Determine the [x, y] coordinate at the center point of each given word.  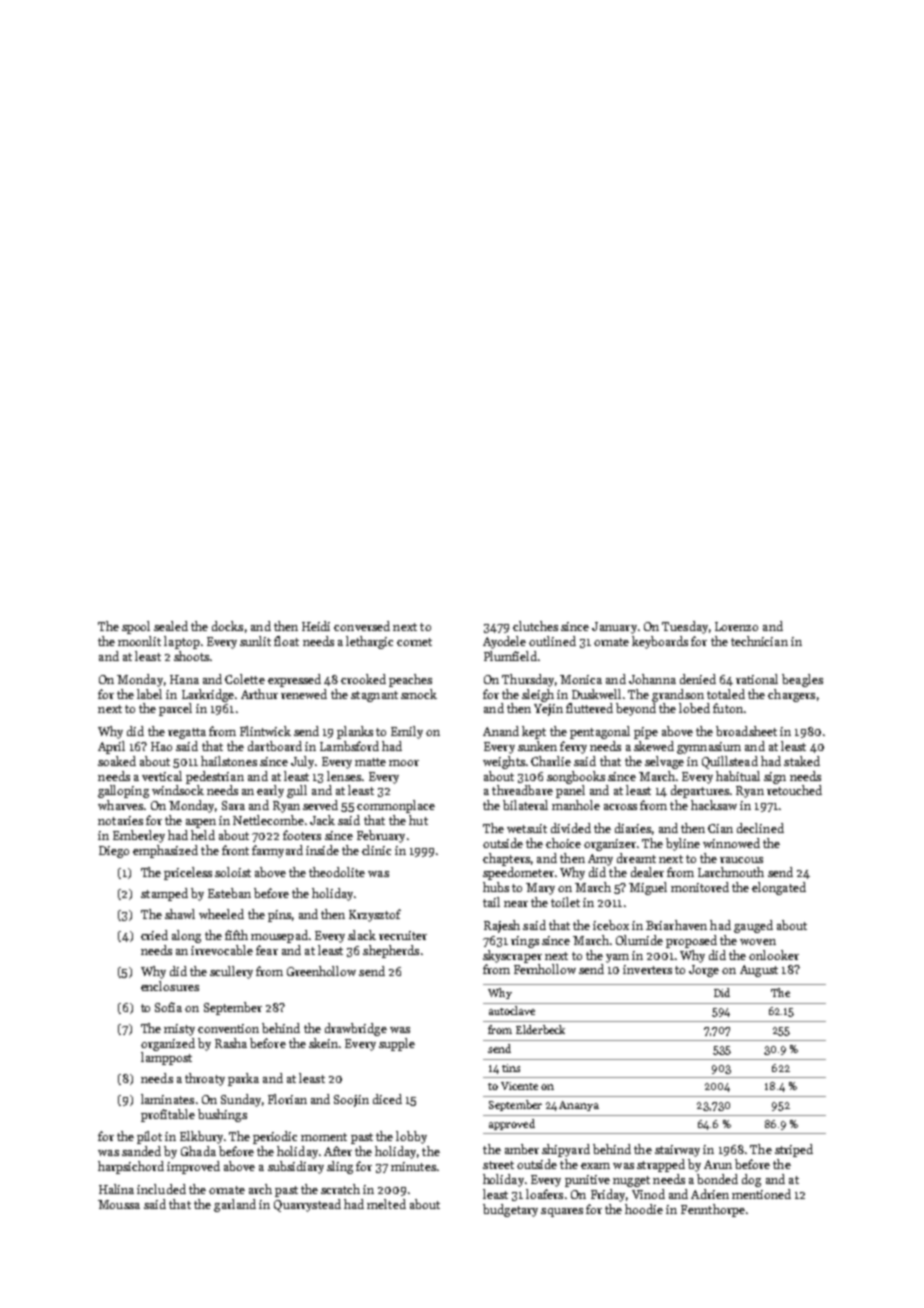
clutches [535, 626]
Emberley [139, 836]
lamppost [166, 1058]
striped [794, 1150]
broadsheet [746, 731]
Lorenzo [736, 626]
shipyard [566, 1150]
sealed [171, 626]
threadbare [522, 790]
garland [235, 1205]
